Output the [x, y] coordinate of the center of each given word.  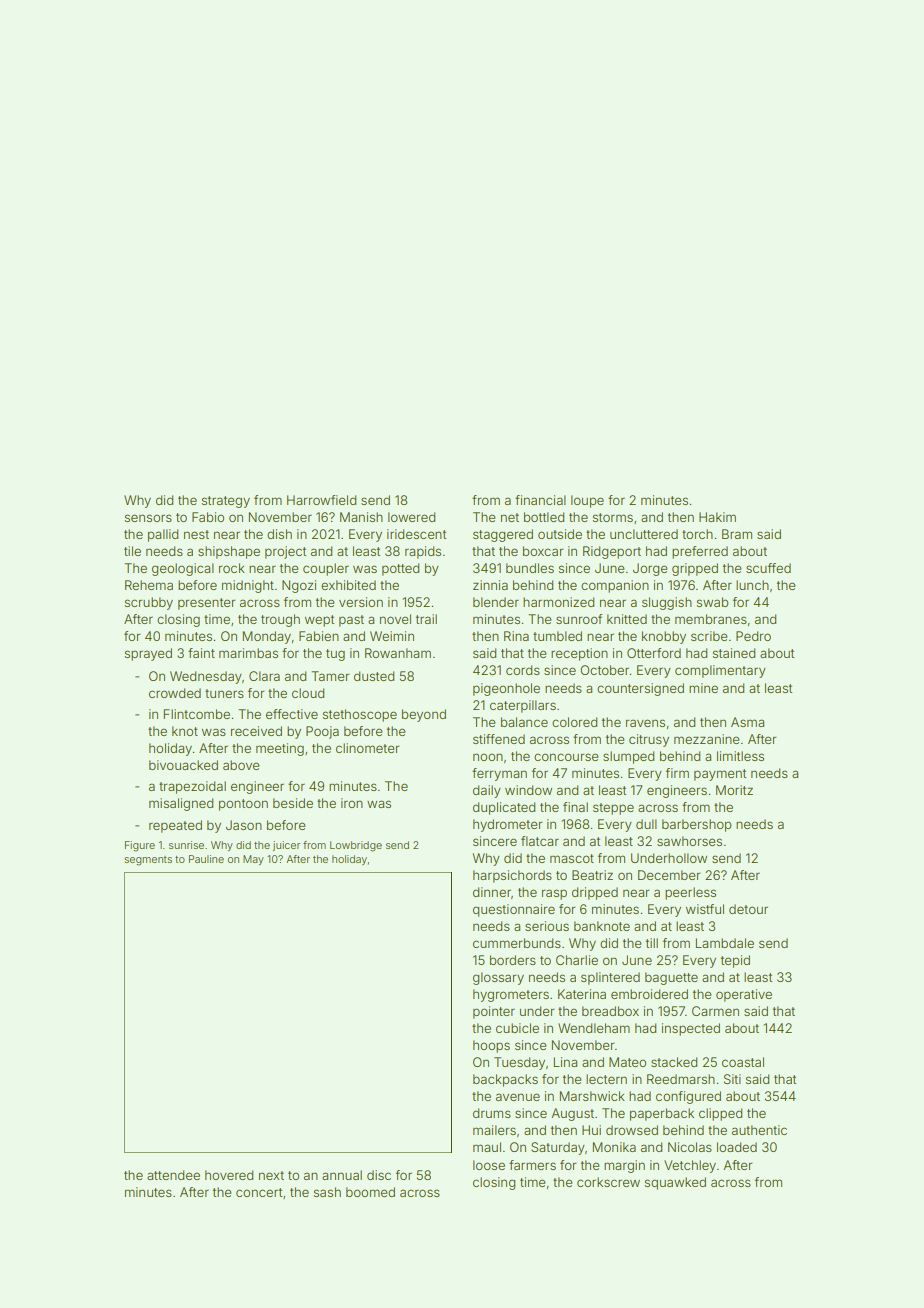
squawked [675, 1183]
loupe [587, 501]
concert [259, 1192]
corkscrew [608, 1182]
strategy [226, 502]
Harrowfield [321, 500]
